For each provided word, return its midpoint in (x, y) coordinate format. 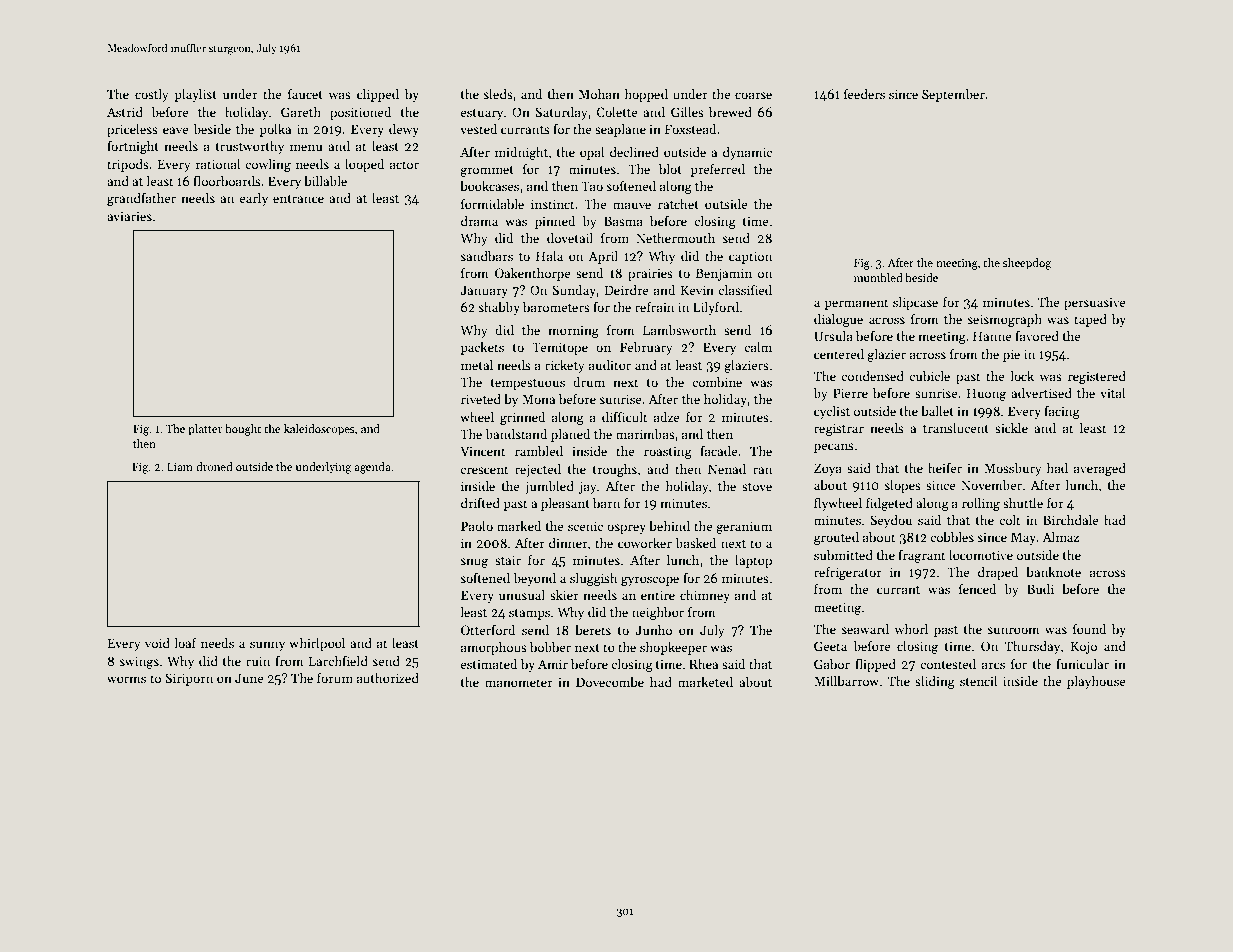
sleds (498, 94)
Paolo (477, 526)
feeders (864, 94)
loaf (185, 643)
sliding (935, 682)
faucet (305, 94)
